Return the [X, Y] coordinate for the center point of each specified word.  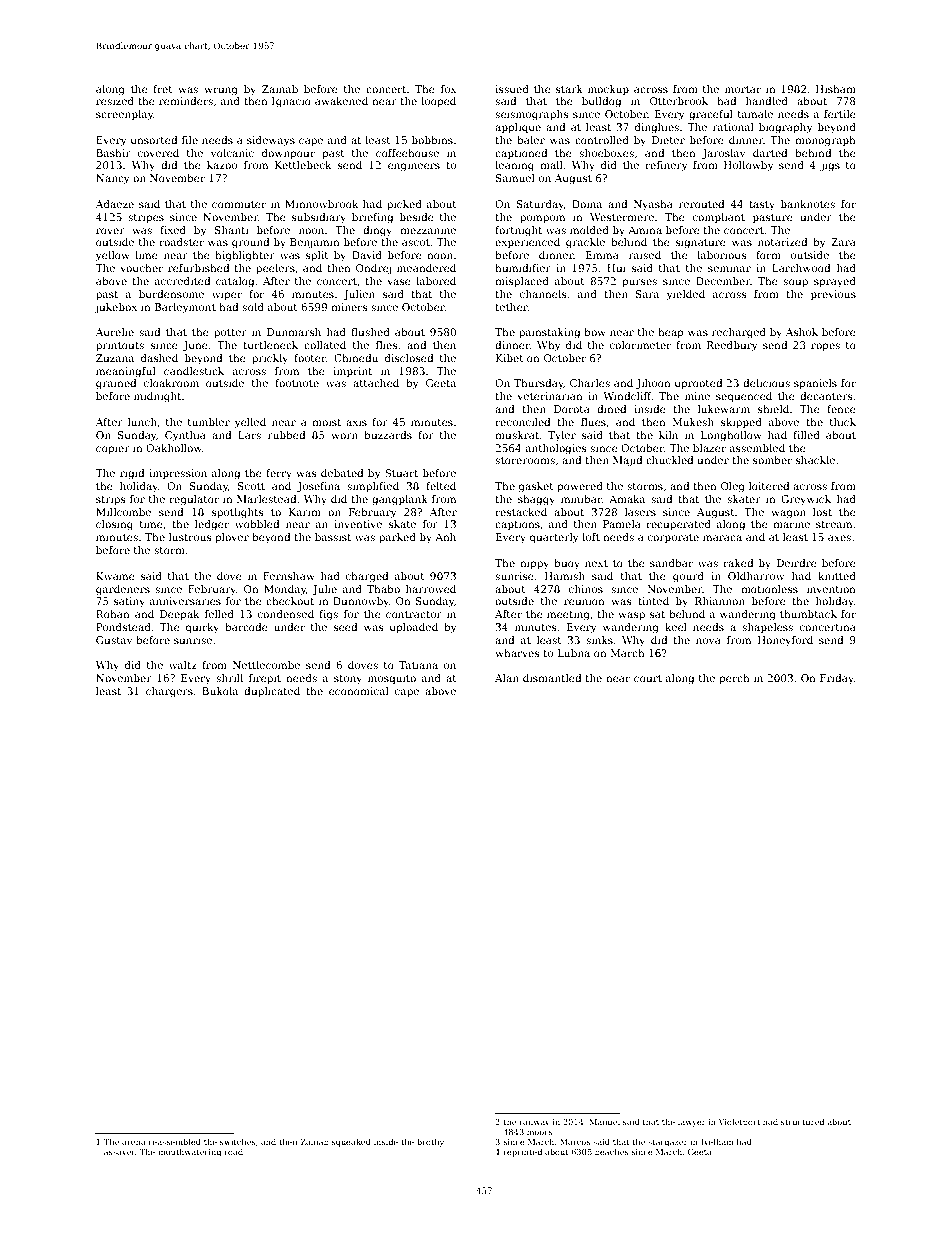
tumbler [209, 422]
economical [359, 691]
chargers [169, 692]
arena [134, 1142]
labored [436, 281]
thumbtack [808, 614]
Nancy [113, 179]
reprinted [523, 1153]
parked [397, 538]
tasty [762, 206]
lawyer [692, 1122]
